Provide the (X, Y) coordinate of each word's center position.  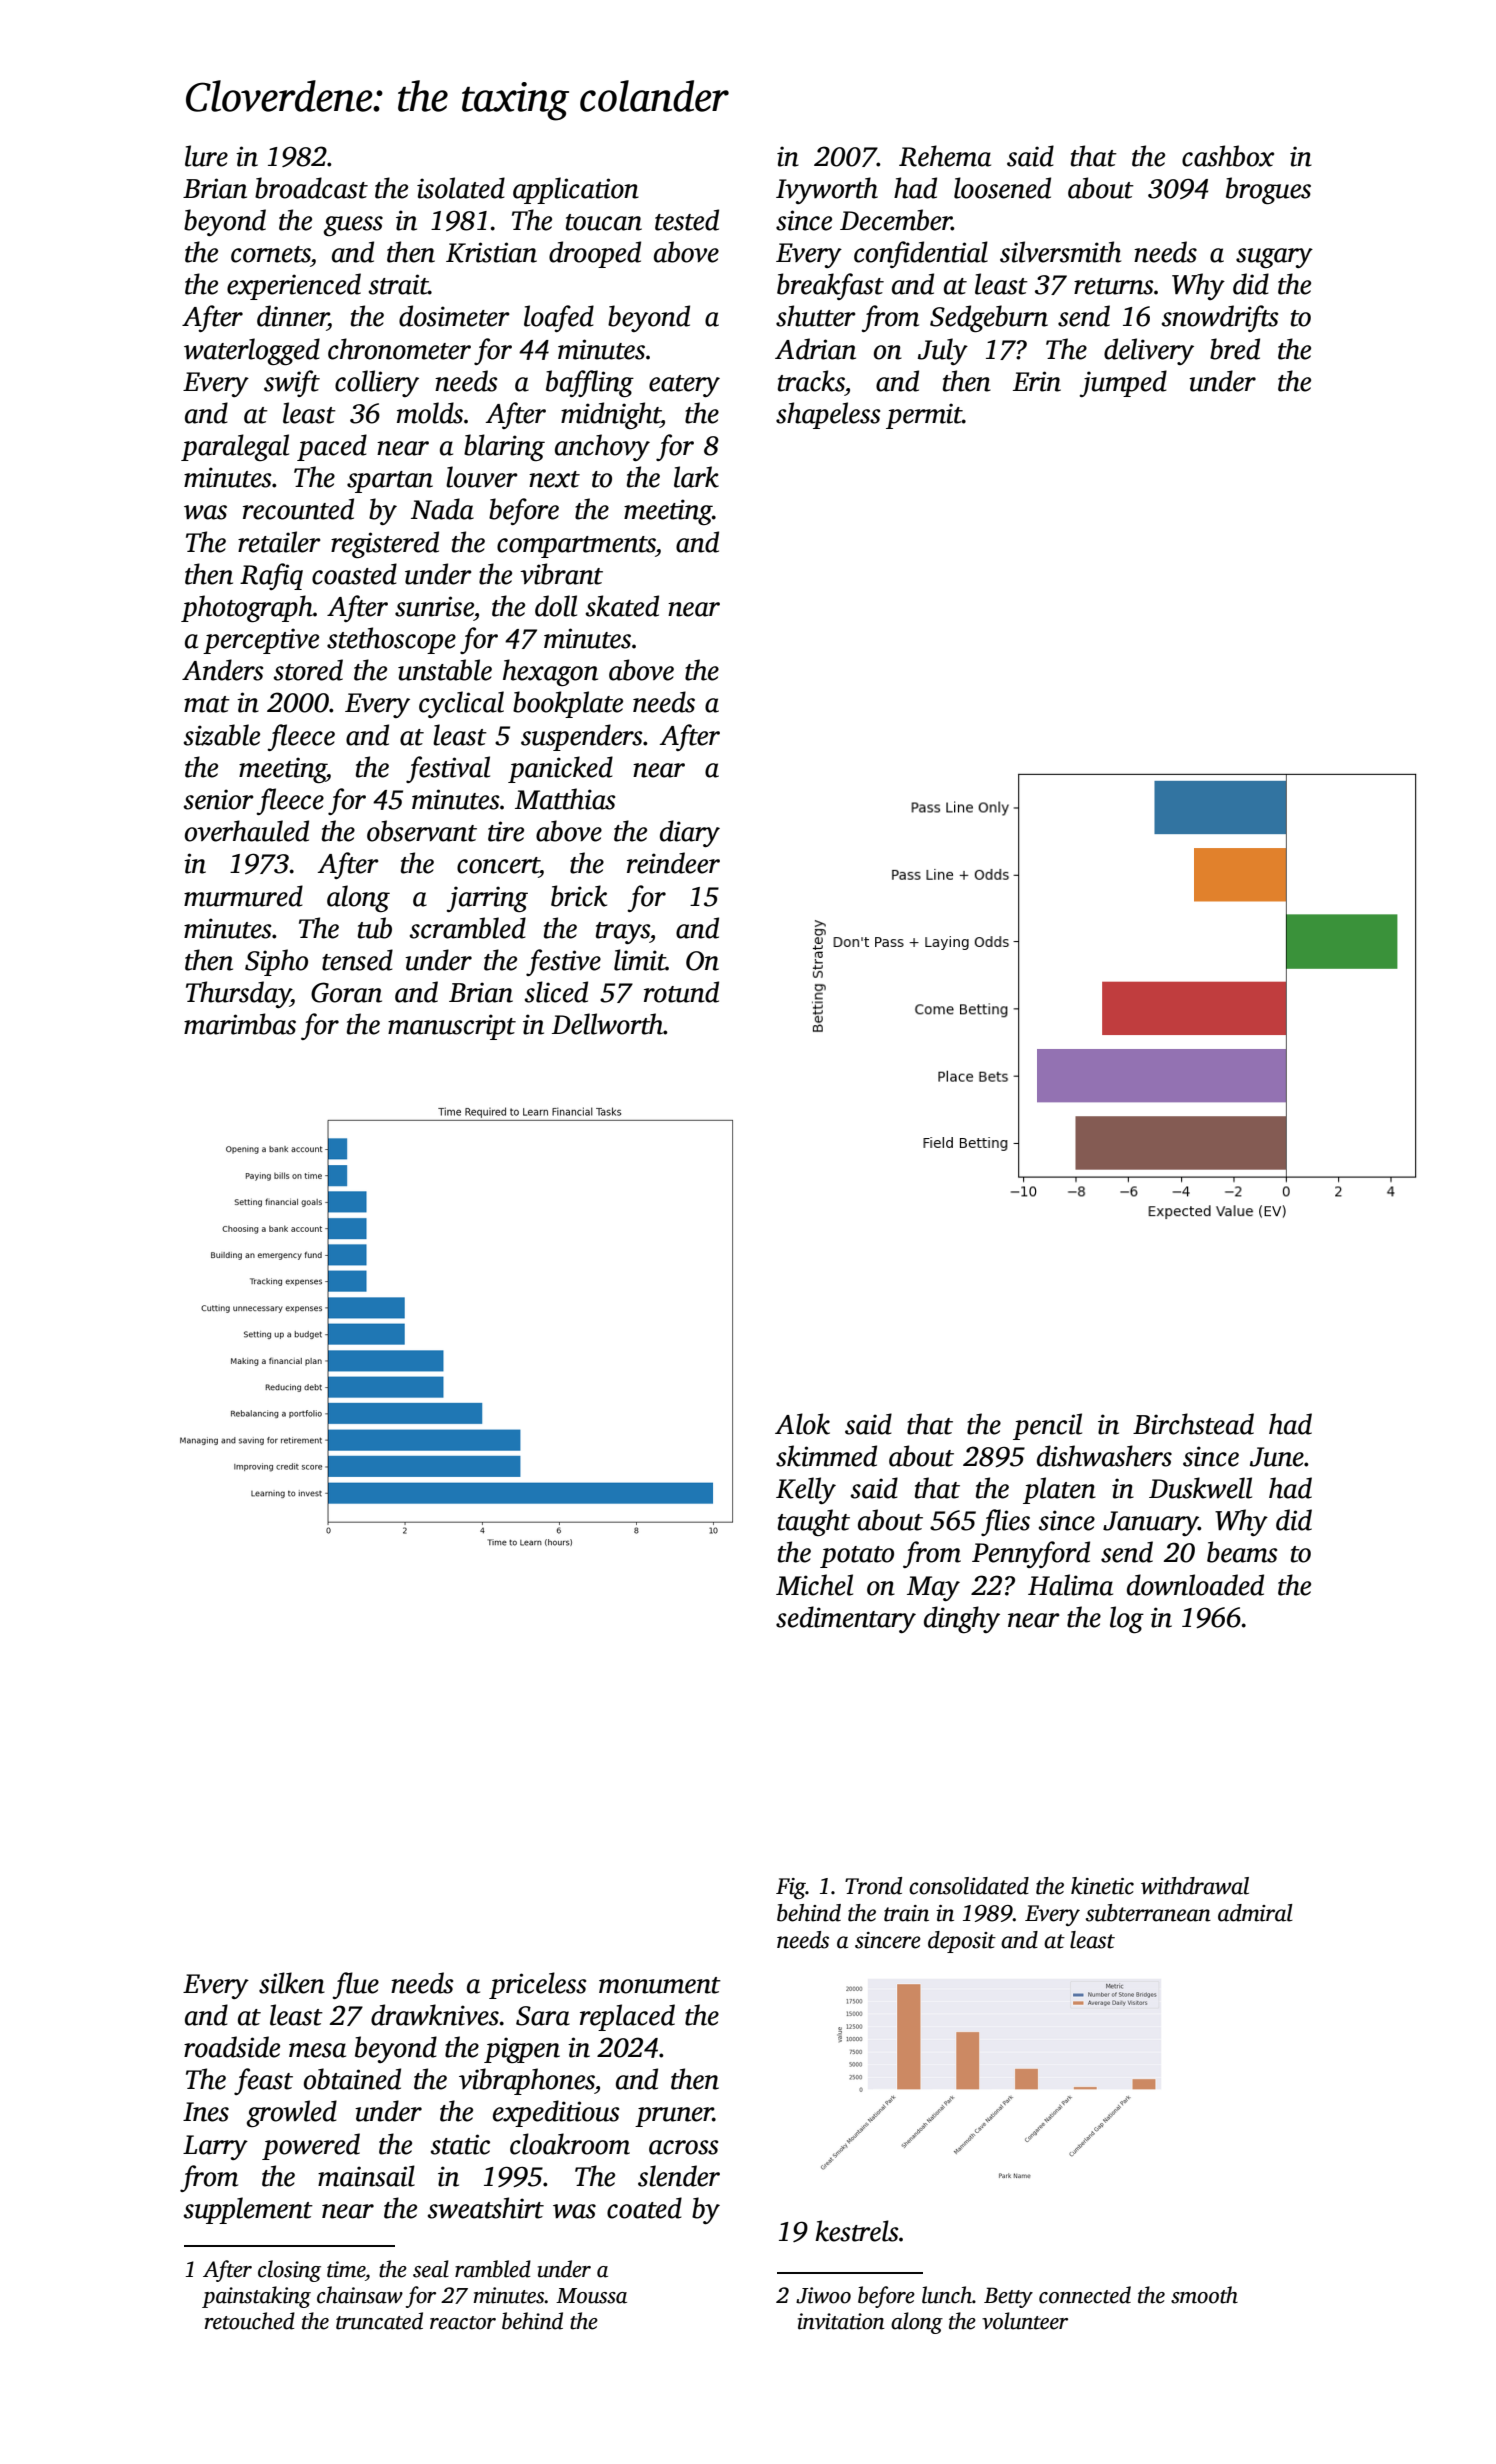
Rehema (945, 156)
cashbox (1228, 156)
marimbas (240, 1024)
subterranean (1148, 1913)
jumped (1123, 383)
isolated (461, 188)
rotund (681, 992)
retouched (250, 2321)
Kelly (806, 1490)
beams (1242, 1552)
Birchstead (1193, 1424)
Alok (802, 1424)
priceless (537, 1985)
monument (660, 1985)
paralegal (235, 447)
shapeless (828, 415)
